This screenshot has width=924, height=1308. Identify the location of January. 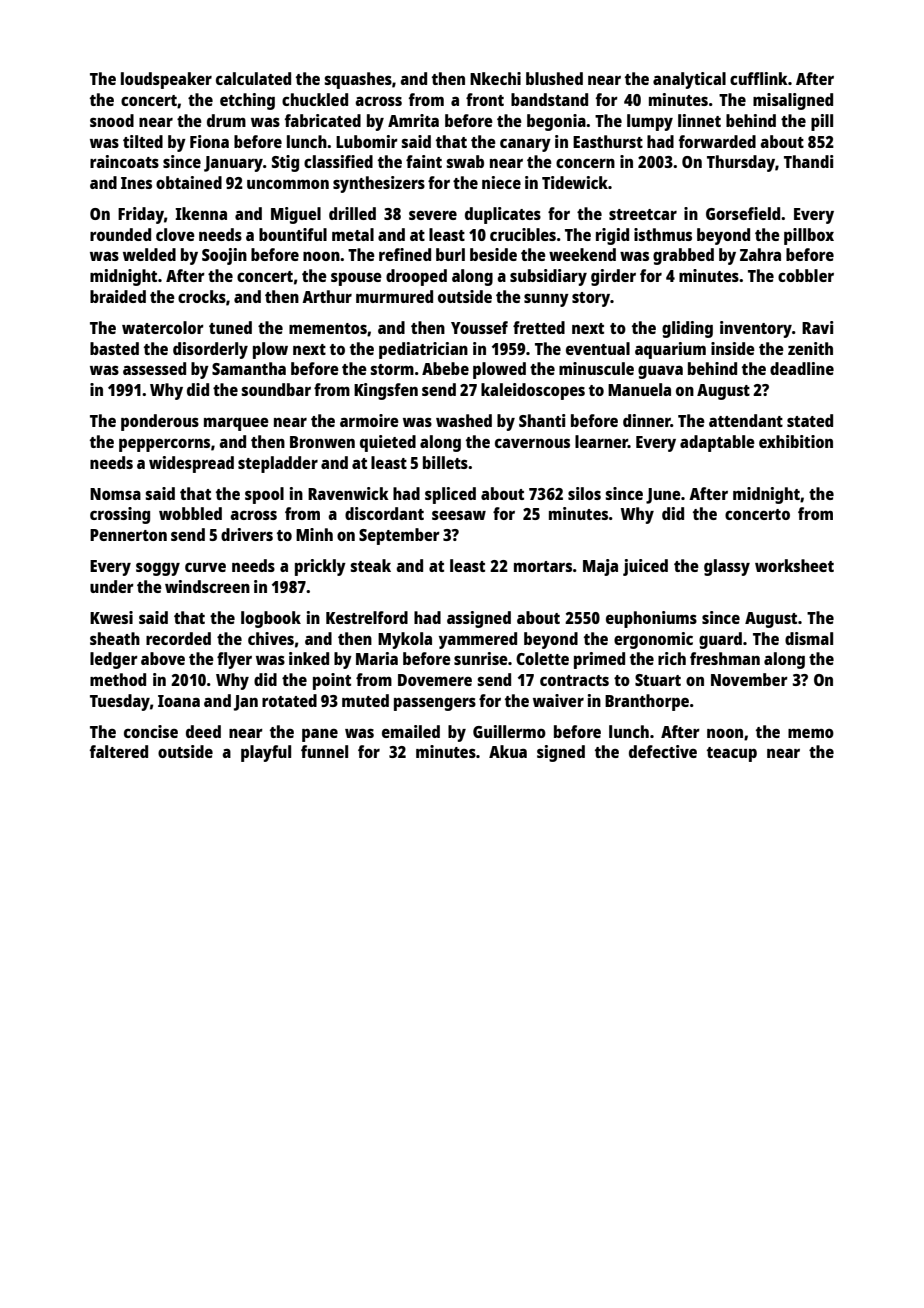
(233, 164).
